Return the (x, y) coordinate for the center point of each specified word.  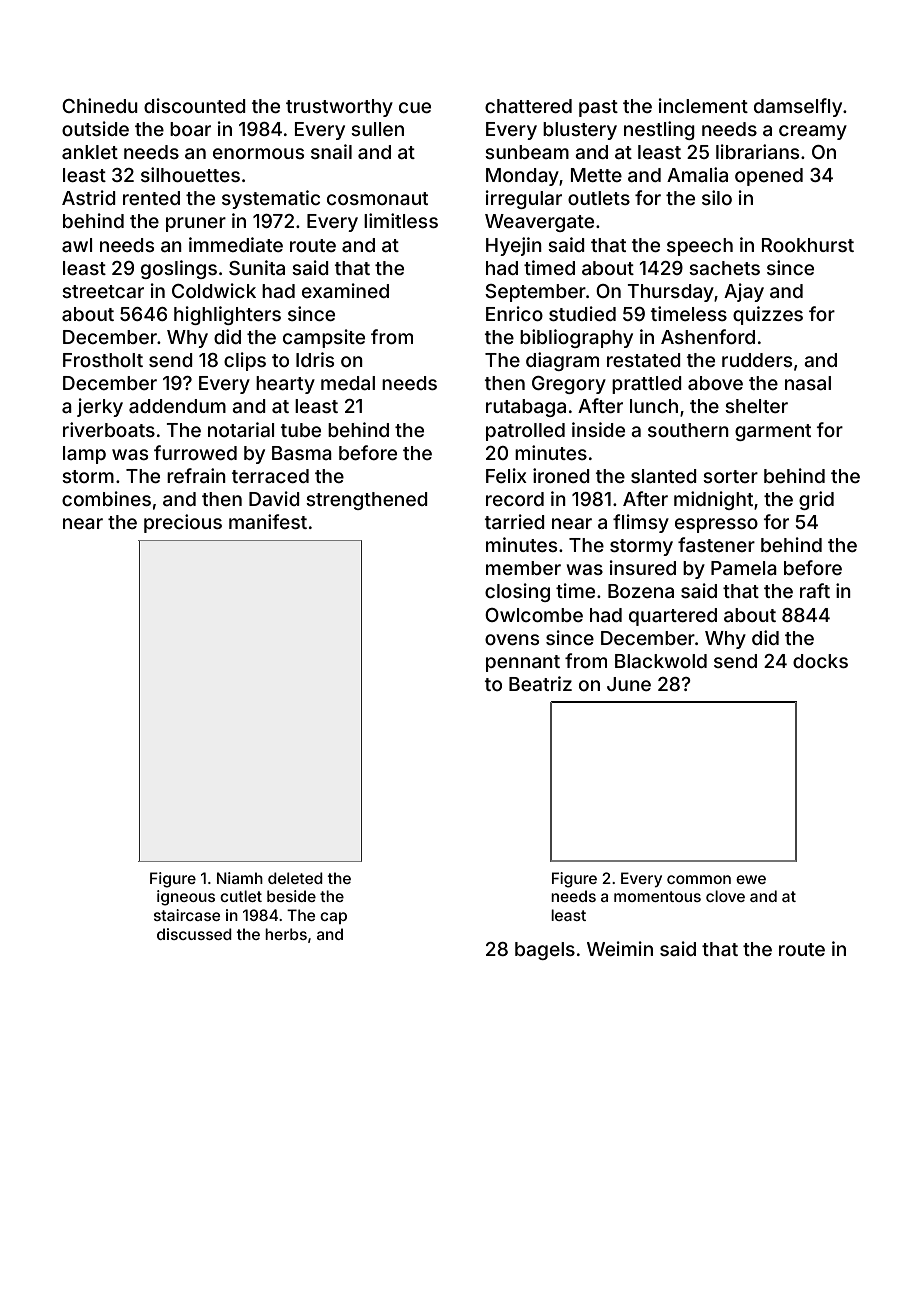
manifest (268, 521)
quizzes (768, 315)
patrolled (525, 432)
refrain (196, 475)
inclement (703, 105)
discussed (194, 934)
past (598, 108)
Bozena (641, 591)
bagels (545, 951)
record (515, 499)
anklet (90, 152)
